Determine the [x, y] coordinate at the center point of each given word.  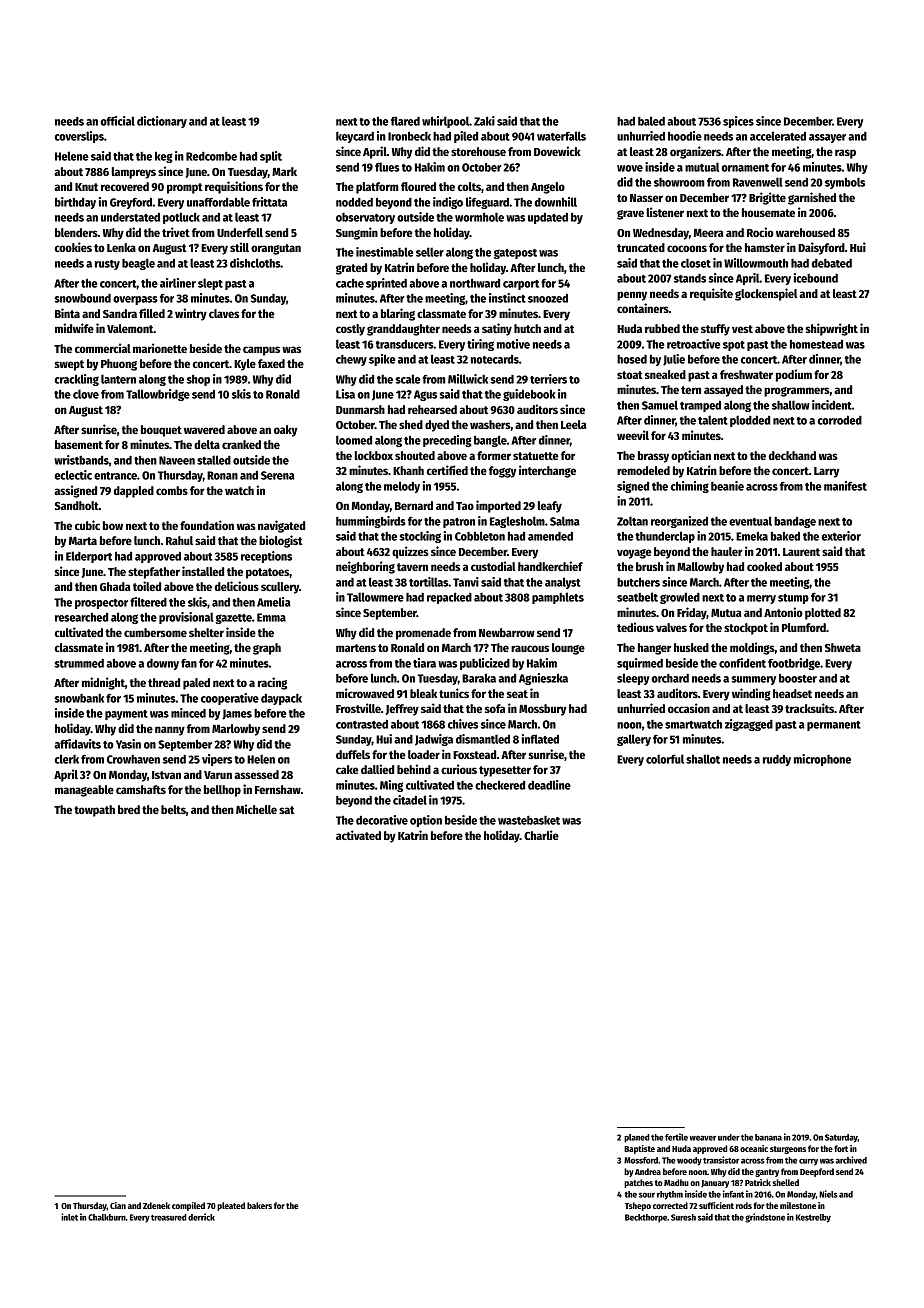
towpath [94, 811]
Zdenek [156, 1205]
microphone [822, 760]
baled [651, 121]
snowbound [82, 298]
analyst [563, 583]
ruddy [777, 760]
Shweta [843, 647]
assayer [827, 138]
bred [129, 809]
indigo [448, 203]
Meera [708, 233]
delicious [237, 586]
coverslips [79, 137]
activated [358, 835]
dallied [377, 769]
